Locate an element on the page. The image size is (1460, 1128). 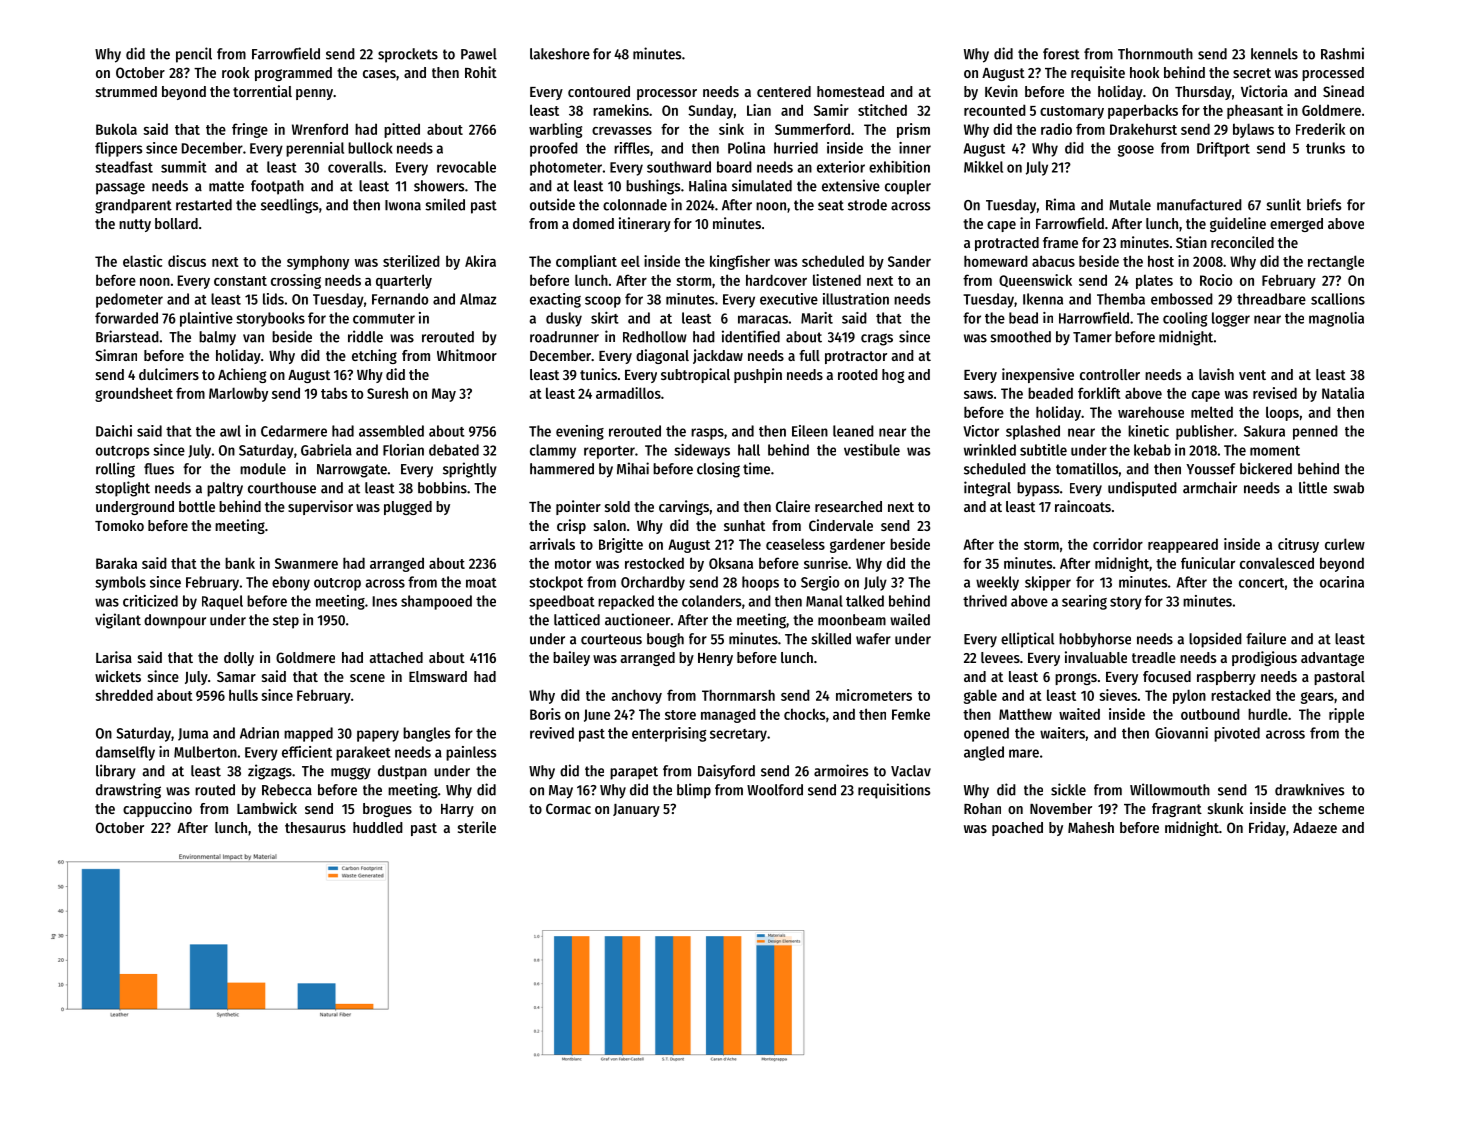
Thornmouth is located at coordinates (1155, 54).
